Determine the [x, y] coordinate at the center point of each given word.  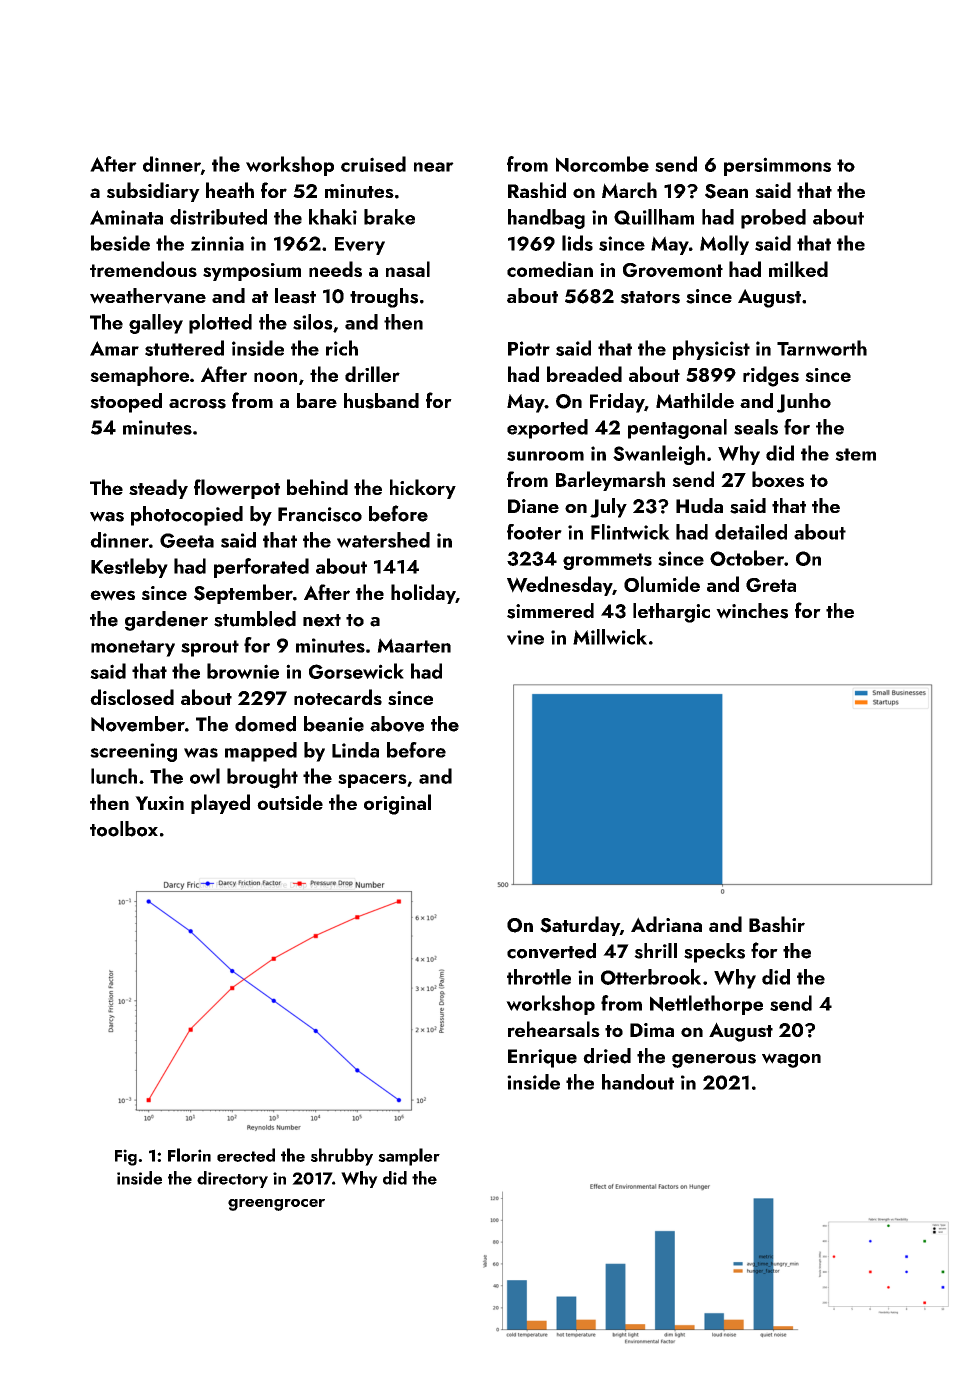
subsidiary [153, 192]
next [322, 620]
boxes [778, 479]
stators [650, 297]
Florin [189, 1155]
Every [360, 246]
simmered [550, 611]
